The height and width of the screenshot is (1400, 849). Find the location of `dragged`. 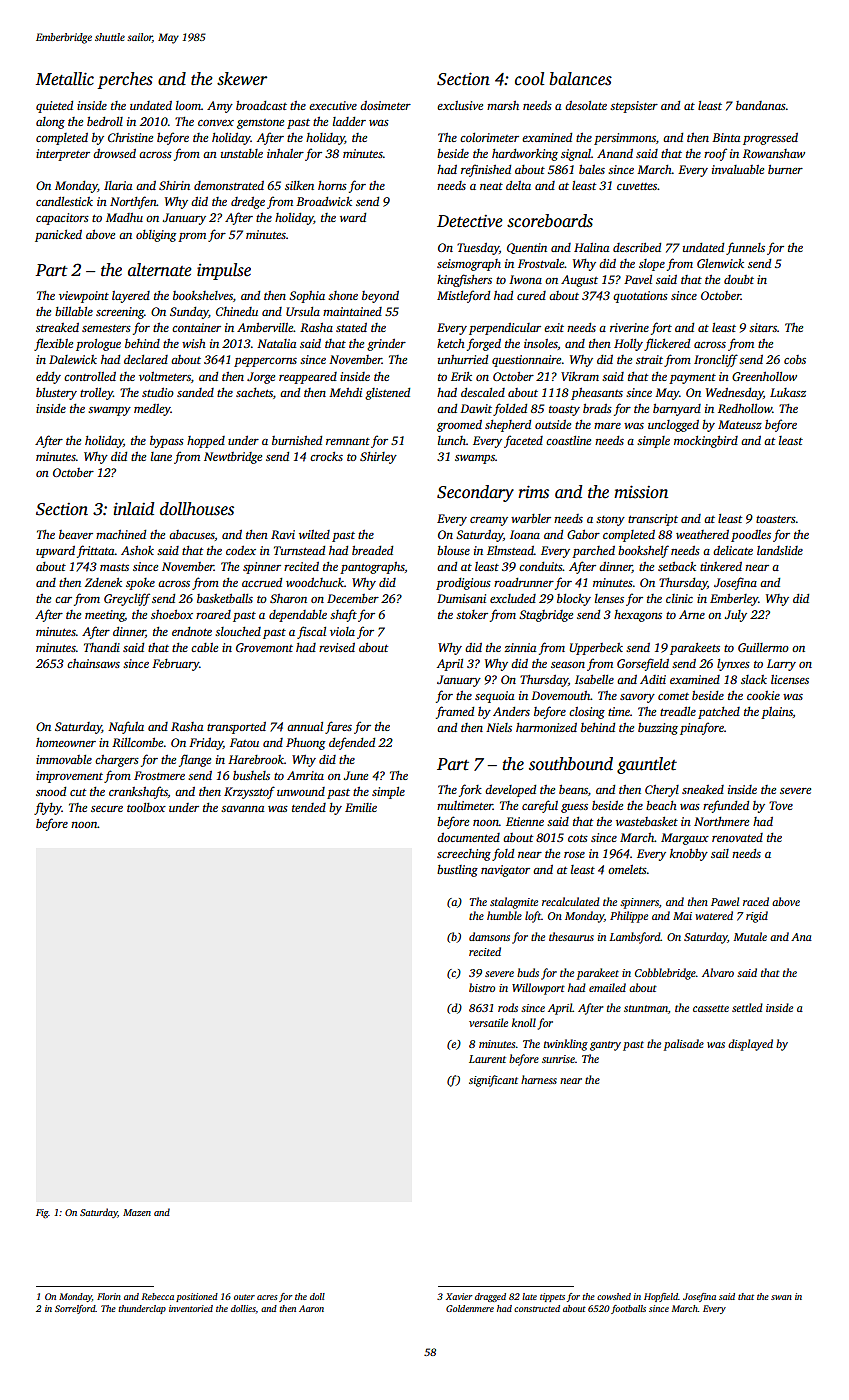

dragged is located at coordinates (490, 1297).
